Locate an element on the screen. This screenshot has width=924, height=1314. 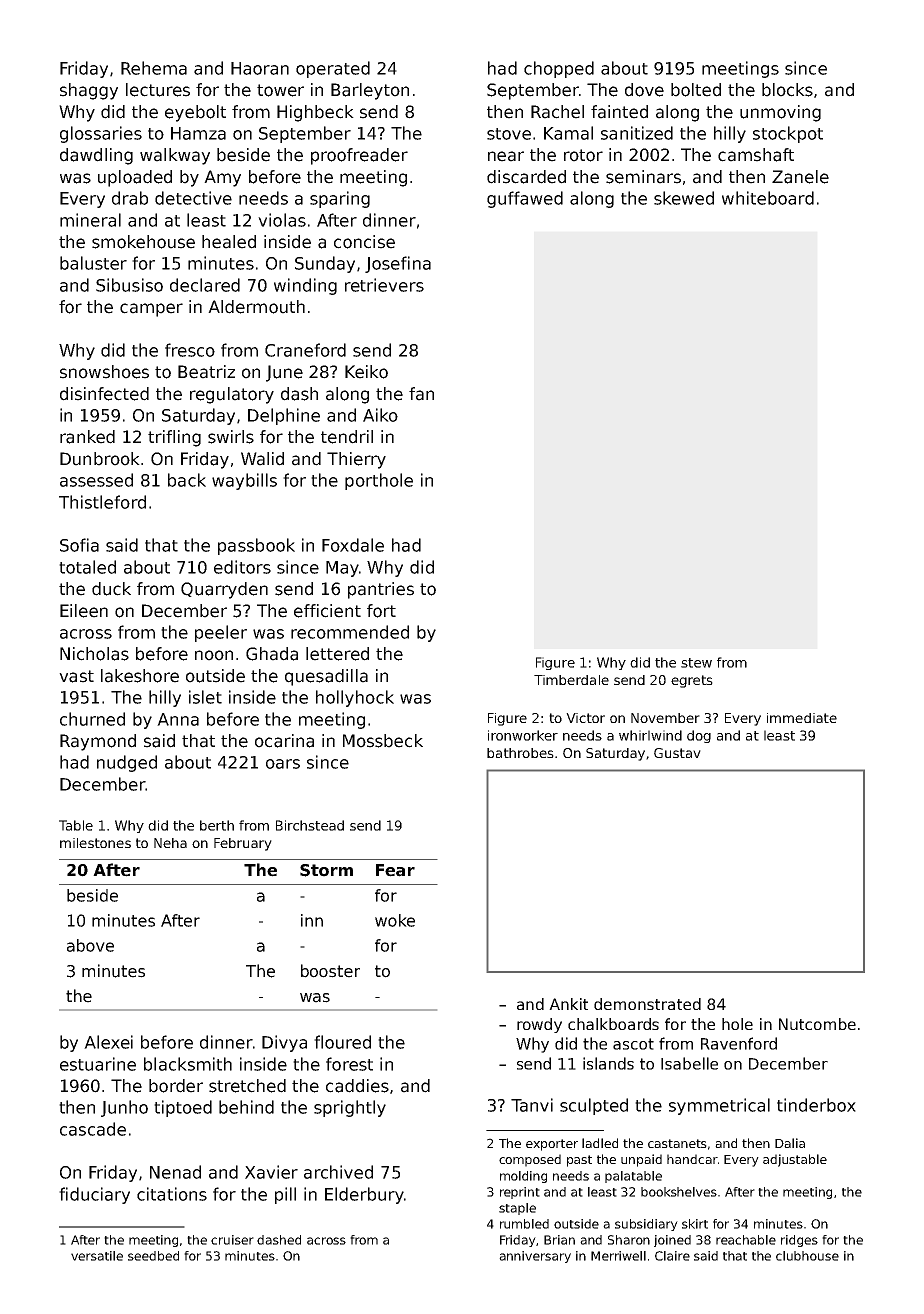
skewed is located at coordinates (684, 198).
